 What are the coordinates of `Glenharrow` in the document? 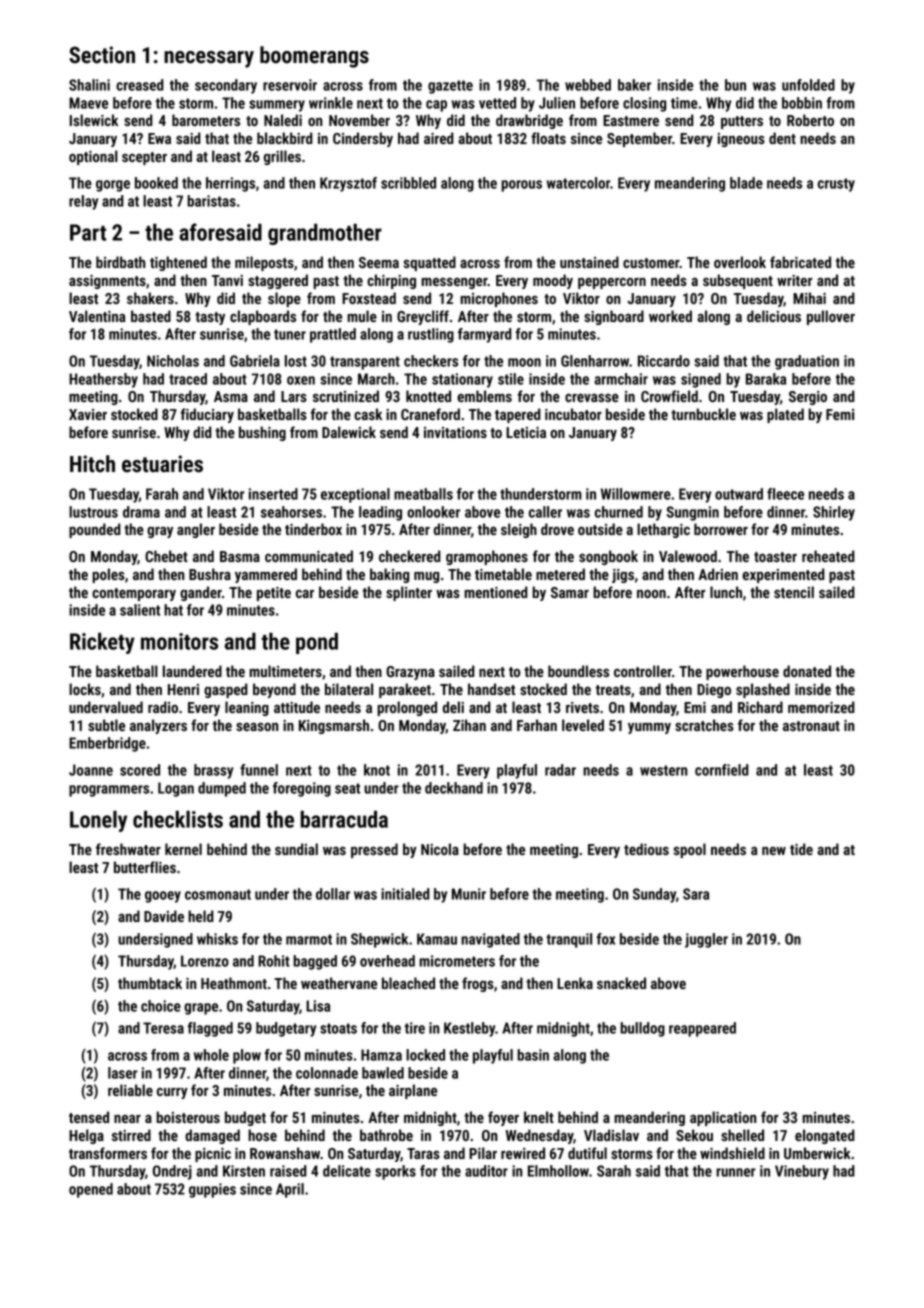 It's located at (595, 361).
